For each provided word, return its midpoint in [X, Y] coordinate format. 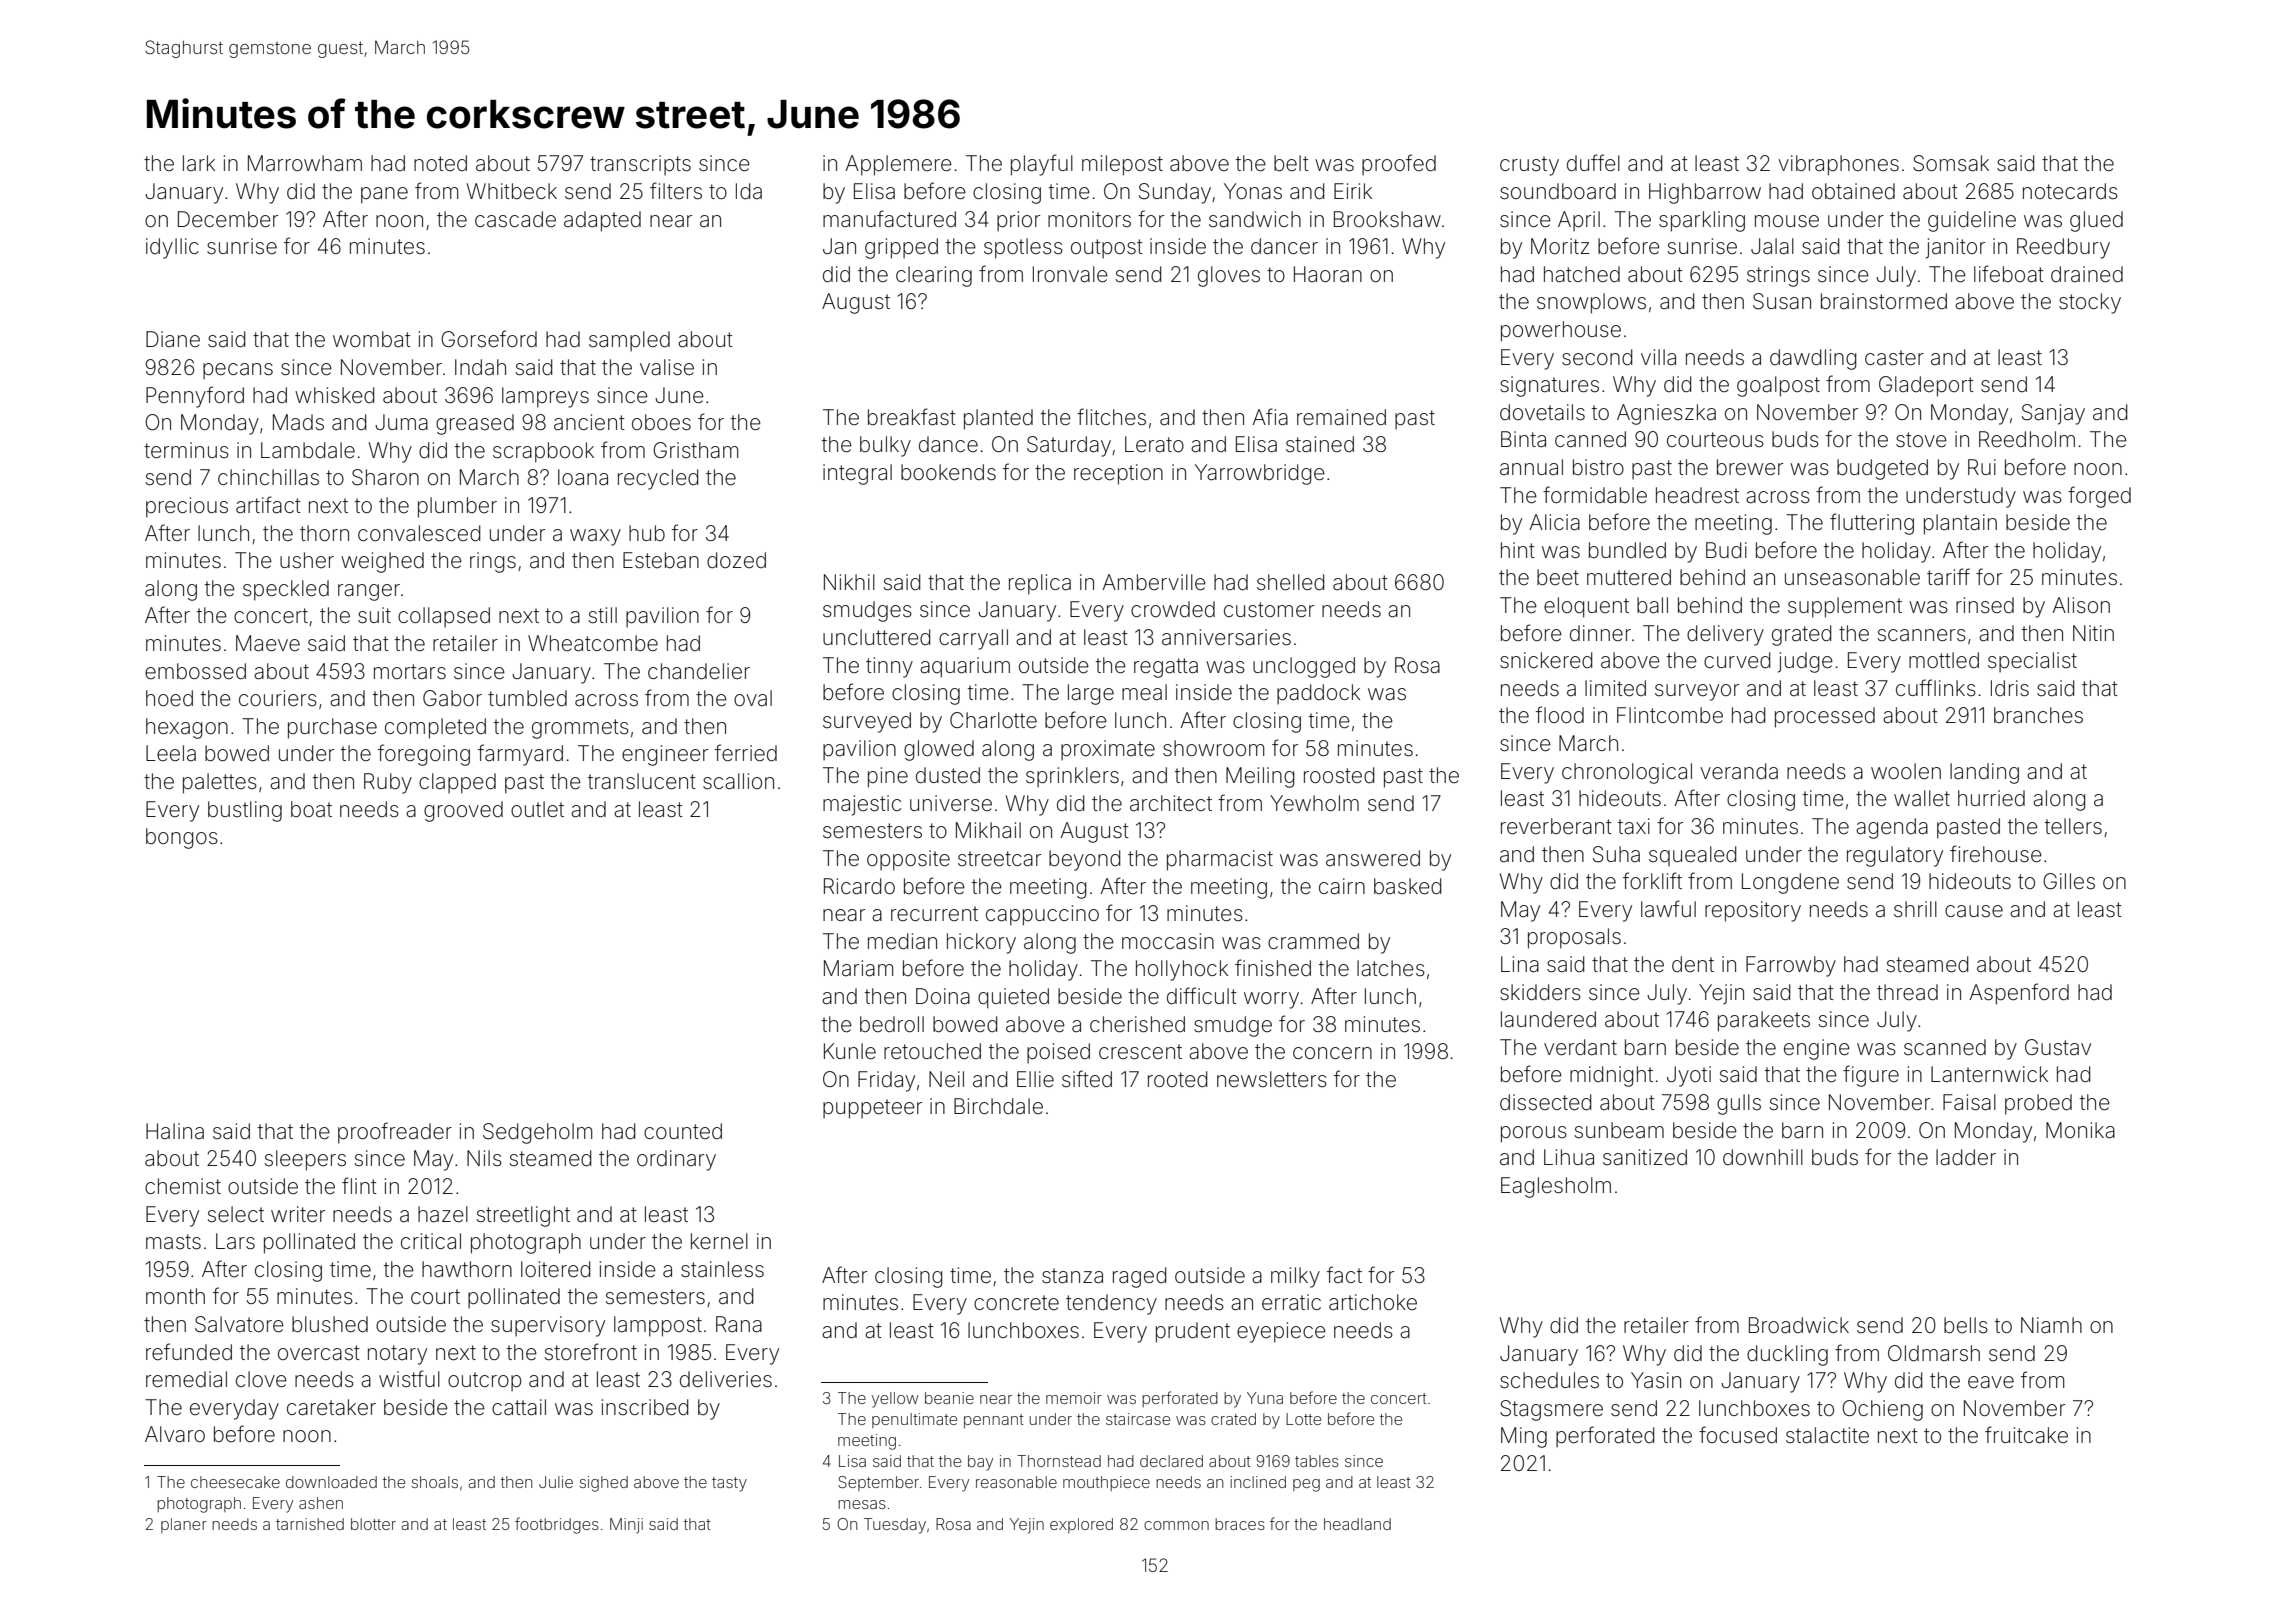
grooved [463, 811]
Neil [946, 1079]
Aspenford [2019, 994]
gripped [901, 248]
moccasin [1168, 941]
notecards [2070, 191]
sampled [629, 341]
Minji [626, 1525]
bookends [948, 472]
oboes [661, 422]
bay [980, 1463]
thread [1907, 992]
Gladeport [1926, 386]
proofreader [395, 1133]
